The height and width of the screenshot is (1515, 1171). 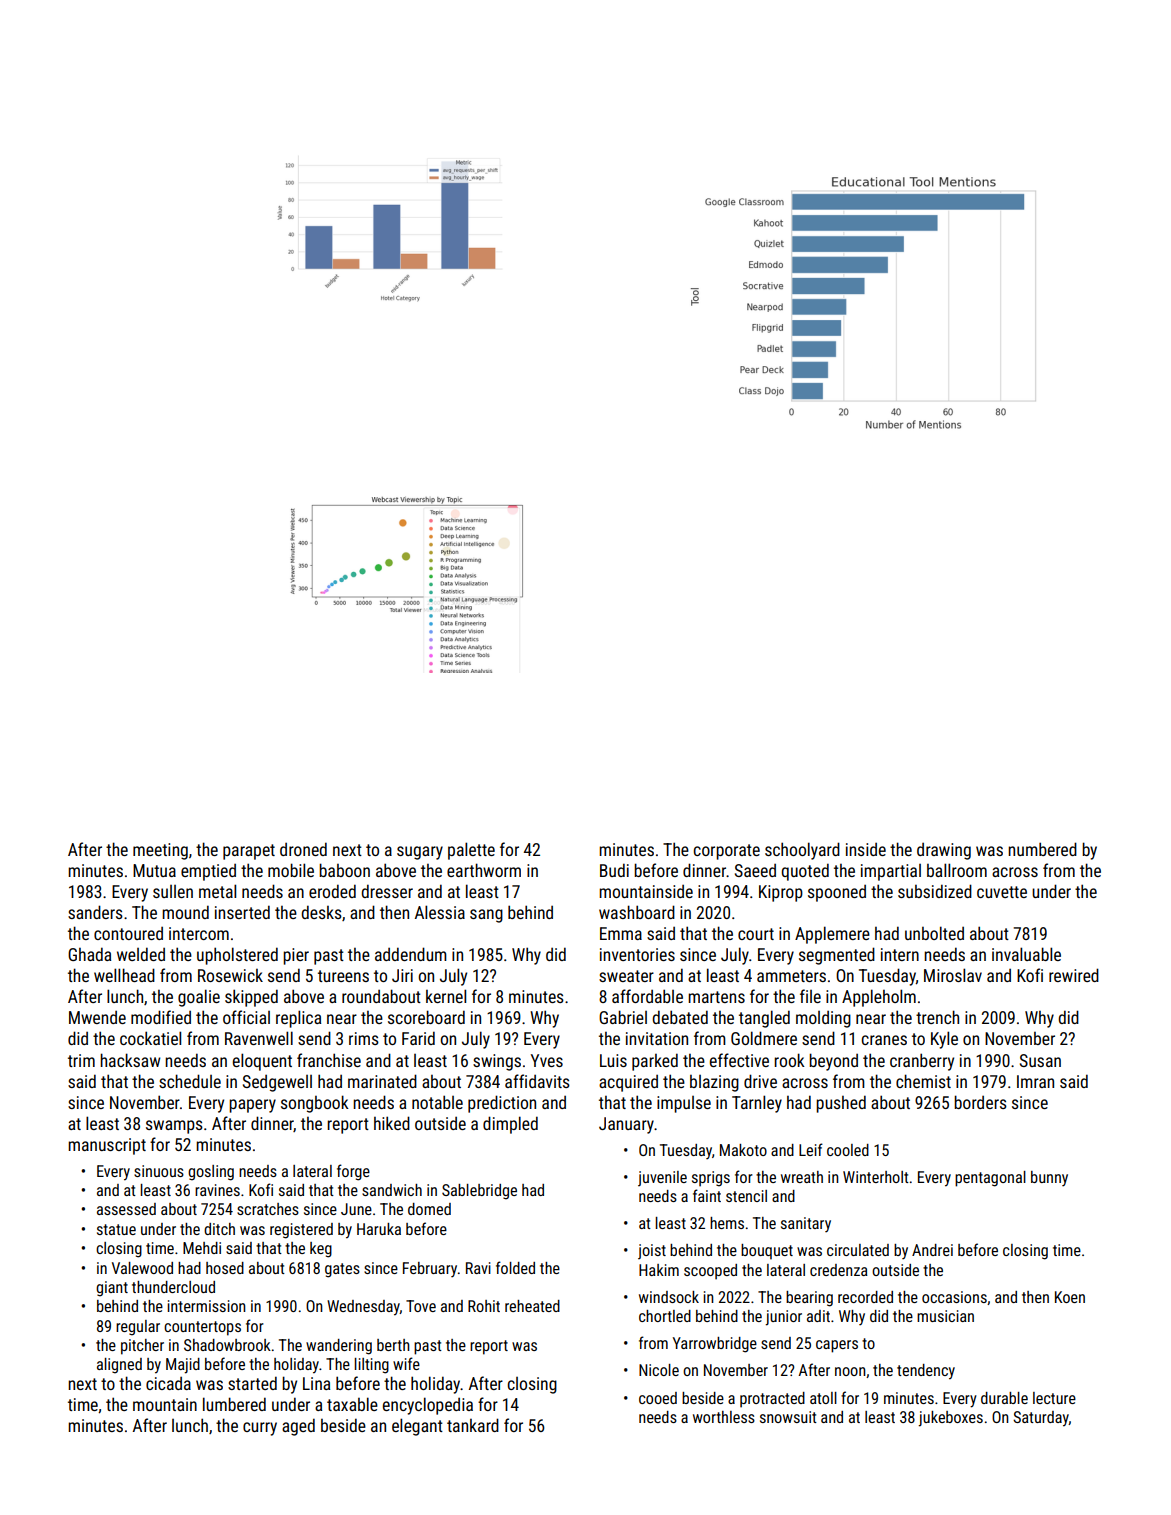 I want to click on earthworm, so click(x=484, y=870).
